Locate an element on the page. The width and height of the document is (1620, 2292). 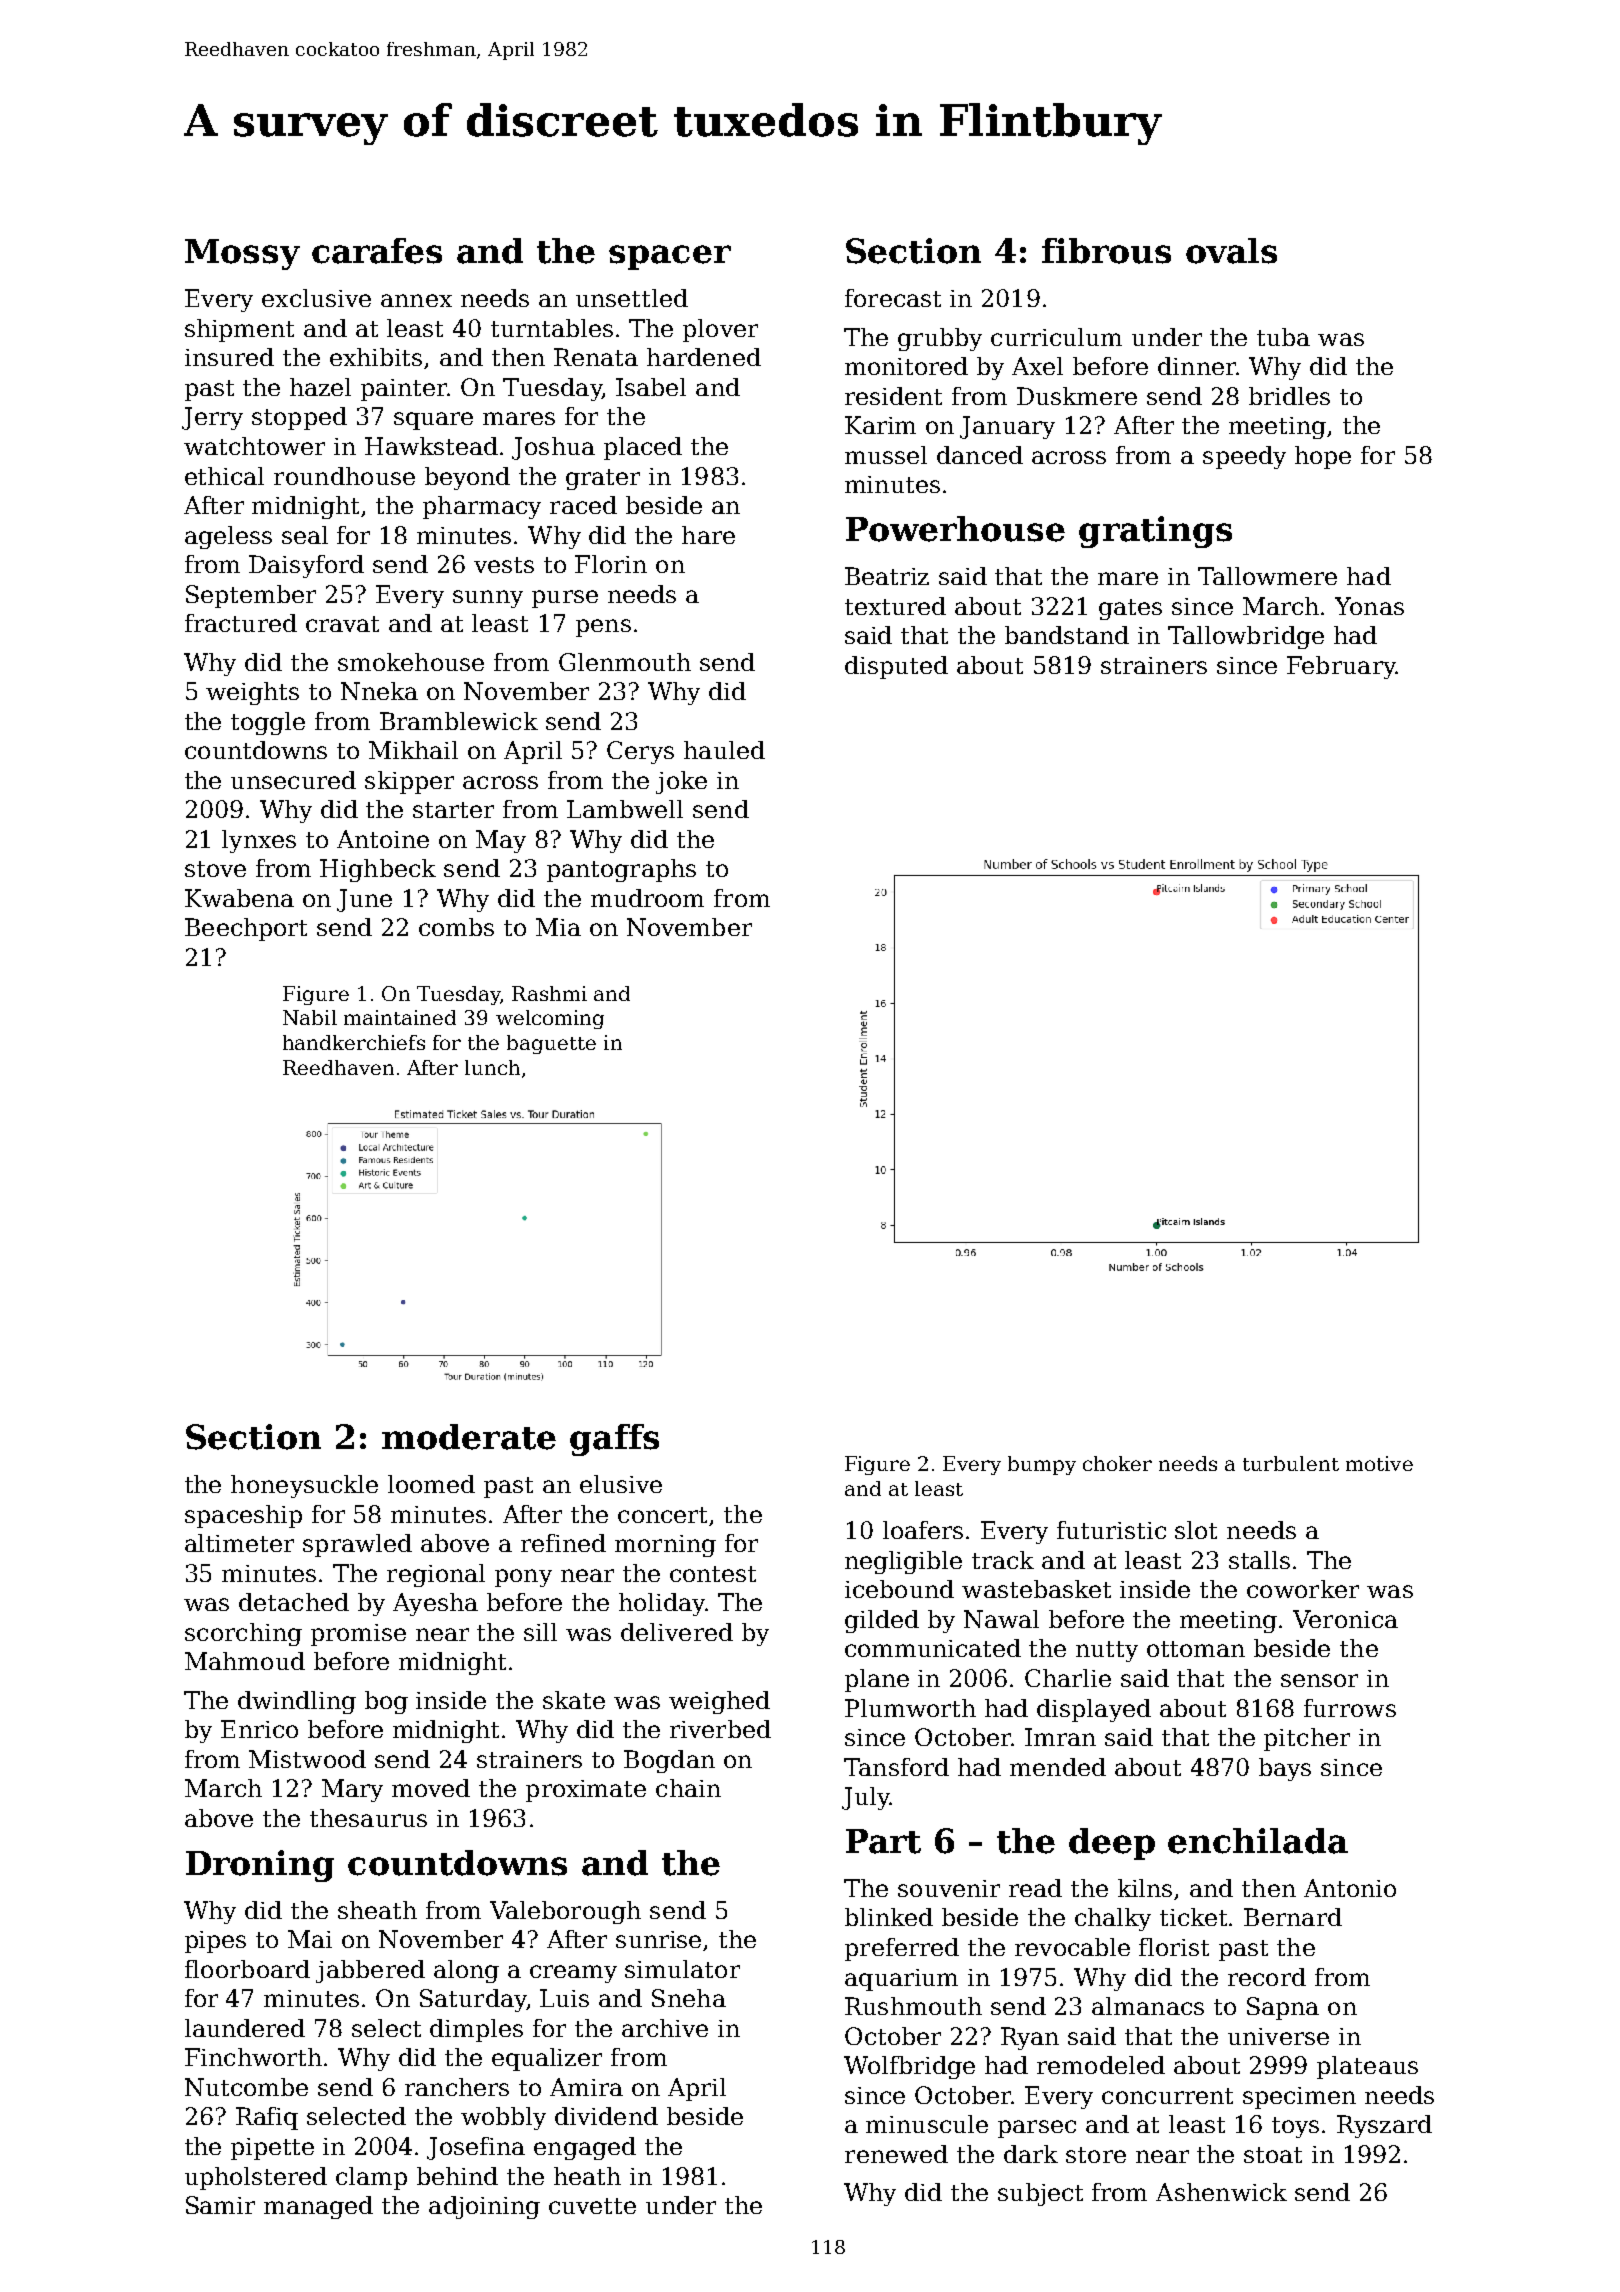
skipper is located at coordinates (409, 782).
